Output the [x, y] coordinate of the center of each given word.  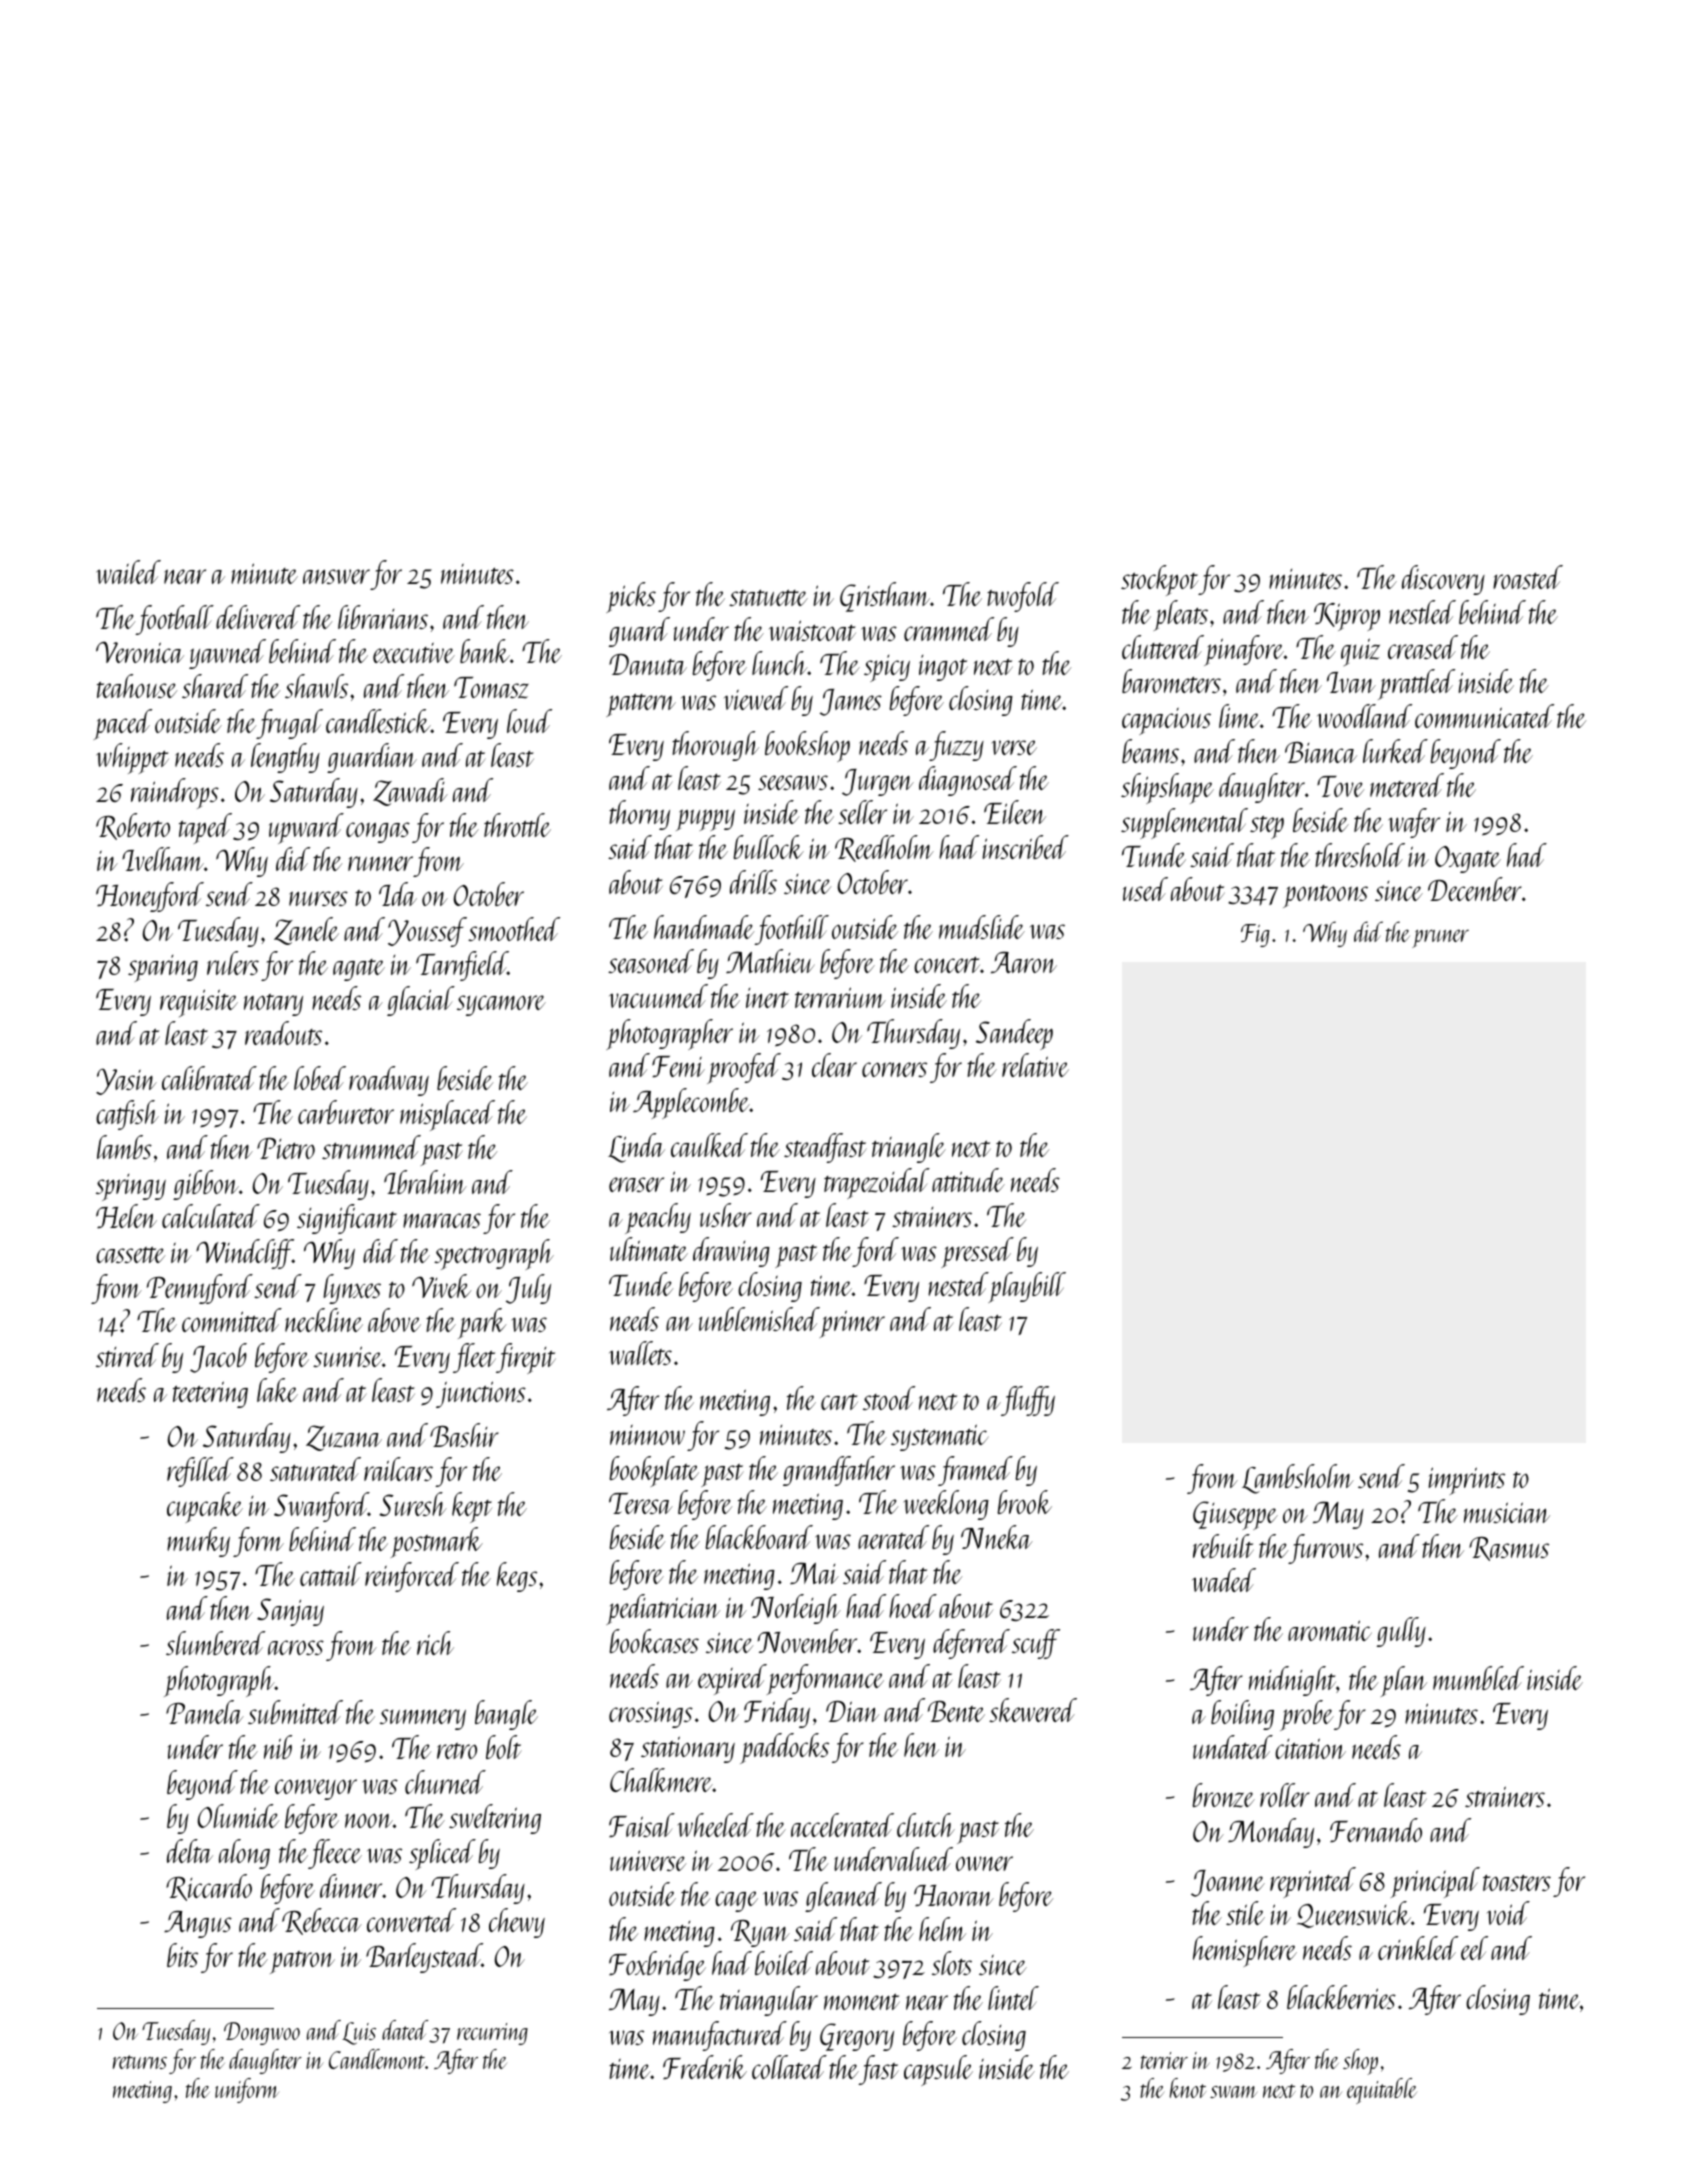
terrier [1164, 2060]
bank [485, 651]
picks [631, 597]
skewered [1033, 1710]
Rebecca [322, 1921]
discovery [1443, 580]
